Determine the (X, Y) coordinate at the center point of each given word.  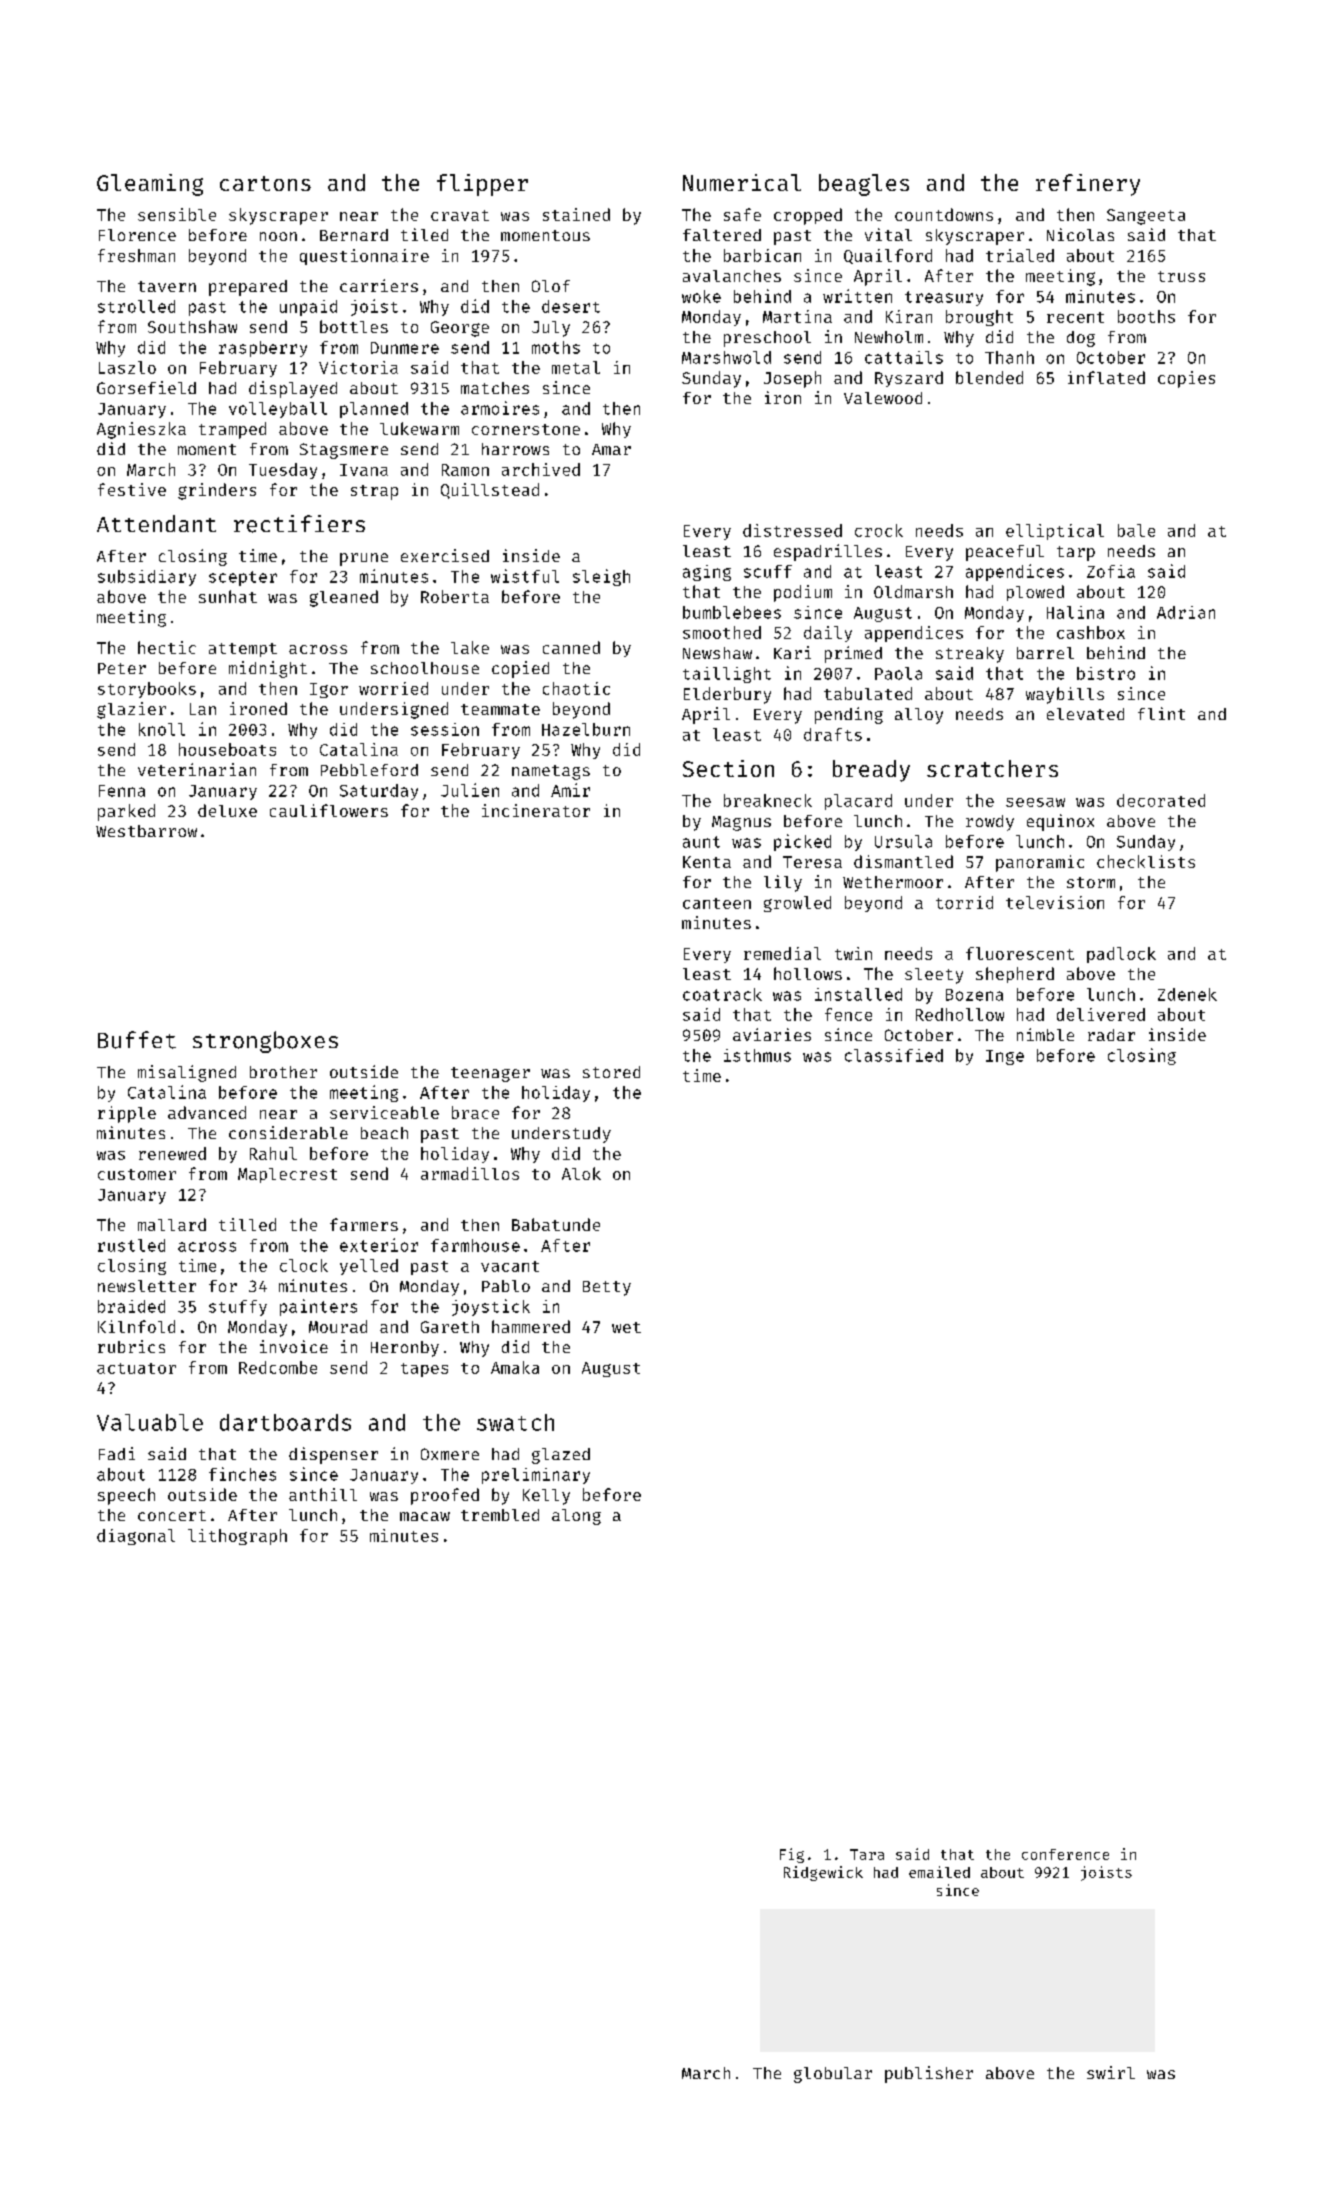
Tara (867, 1854)
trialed (1020, 255)
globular (833, 2075)
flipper (482, 185)
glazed (561, 1456)
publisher (929, 2074)
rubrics (131, 1346)
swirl (1111, 2072)
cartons (265, 183)
